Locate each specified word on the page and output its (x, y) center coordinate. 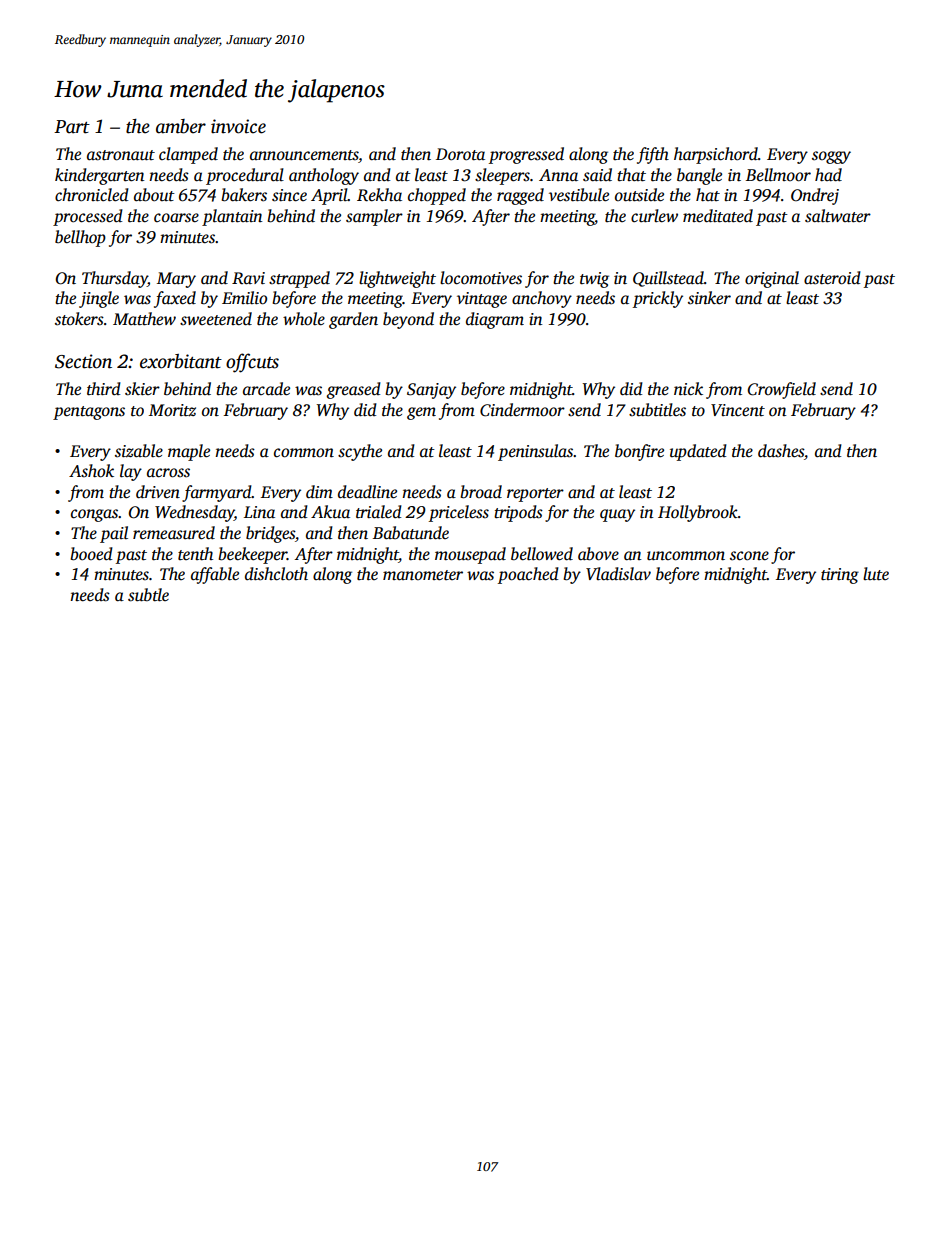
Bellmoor (778, 175)
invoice (238, 126)
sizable (139, 451)
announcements (304, 155)
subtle (148, 595)
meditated (718, 216)
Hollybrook (698, 513)
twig (594, 280)
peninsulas (536, 452)
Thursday (115, 279)
